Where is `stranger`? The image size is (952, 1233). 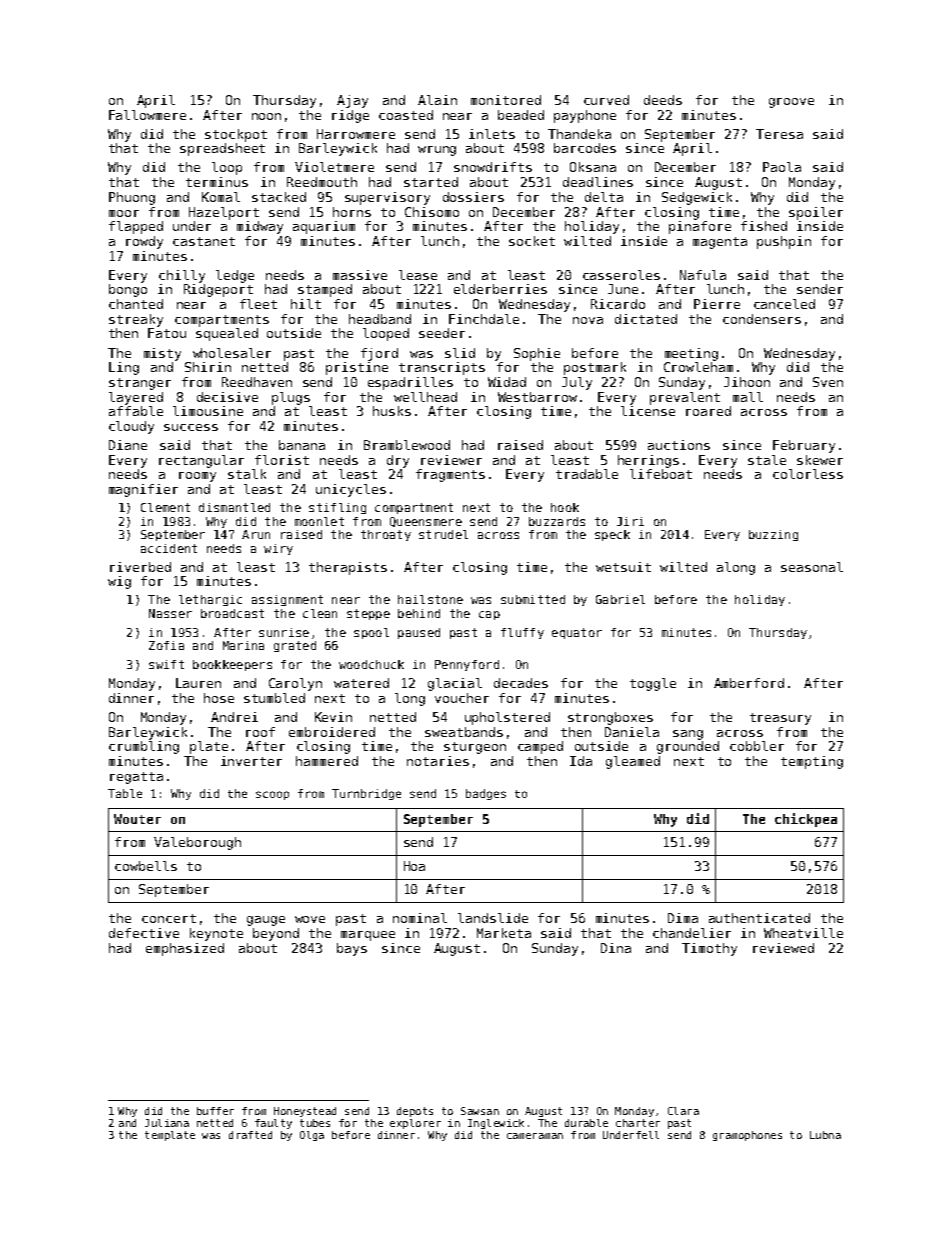
stranger is located at coordinates (140, 384).
